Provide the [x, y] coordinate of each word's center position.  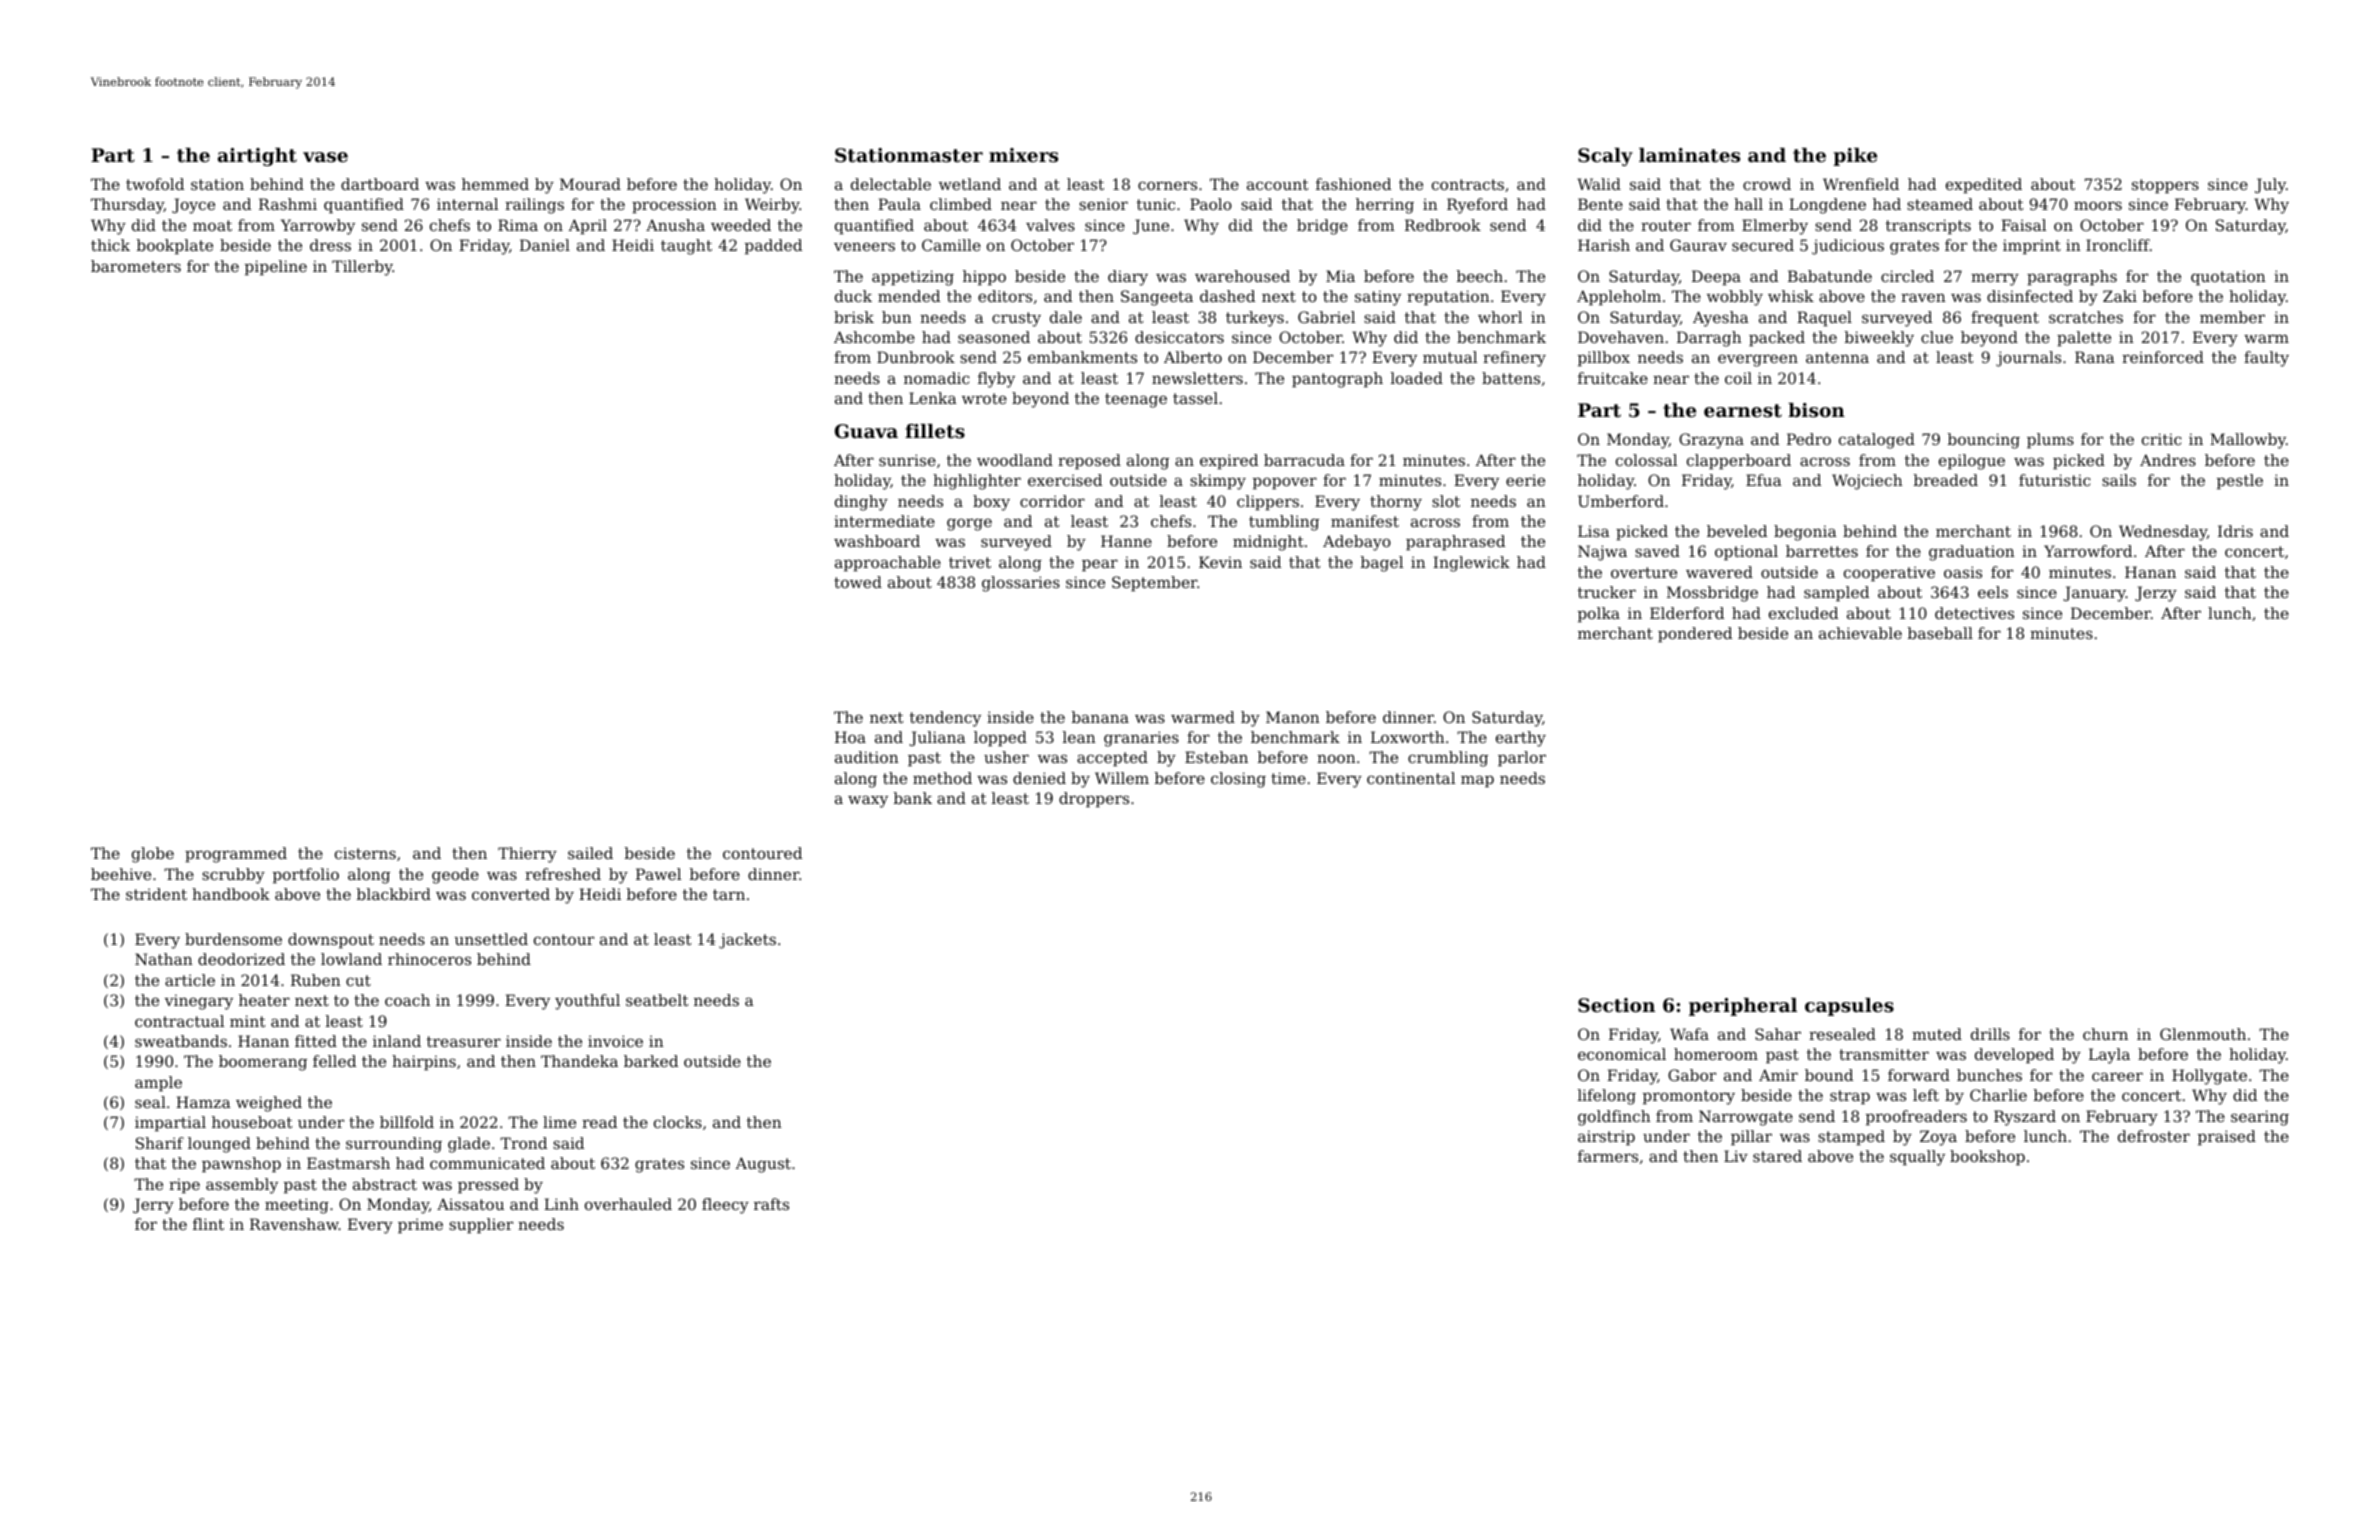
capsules [1849, 1007]
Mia [1340, 276]
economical [1622, 1054]
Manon [1293, 717]
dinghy [861, 503]
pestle [2240, 481]
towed [858, 582]
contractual [179, 1021]
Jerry [153, 1206]
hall [1748, 204]
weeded [741, 225]
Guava [866, 431]
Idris [2235, 531]
